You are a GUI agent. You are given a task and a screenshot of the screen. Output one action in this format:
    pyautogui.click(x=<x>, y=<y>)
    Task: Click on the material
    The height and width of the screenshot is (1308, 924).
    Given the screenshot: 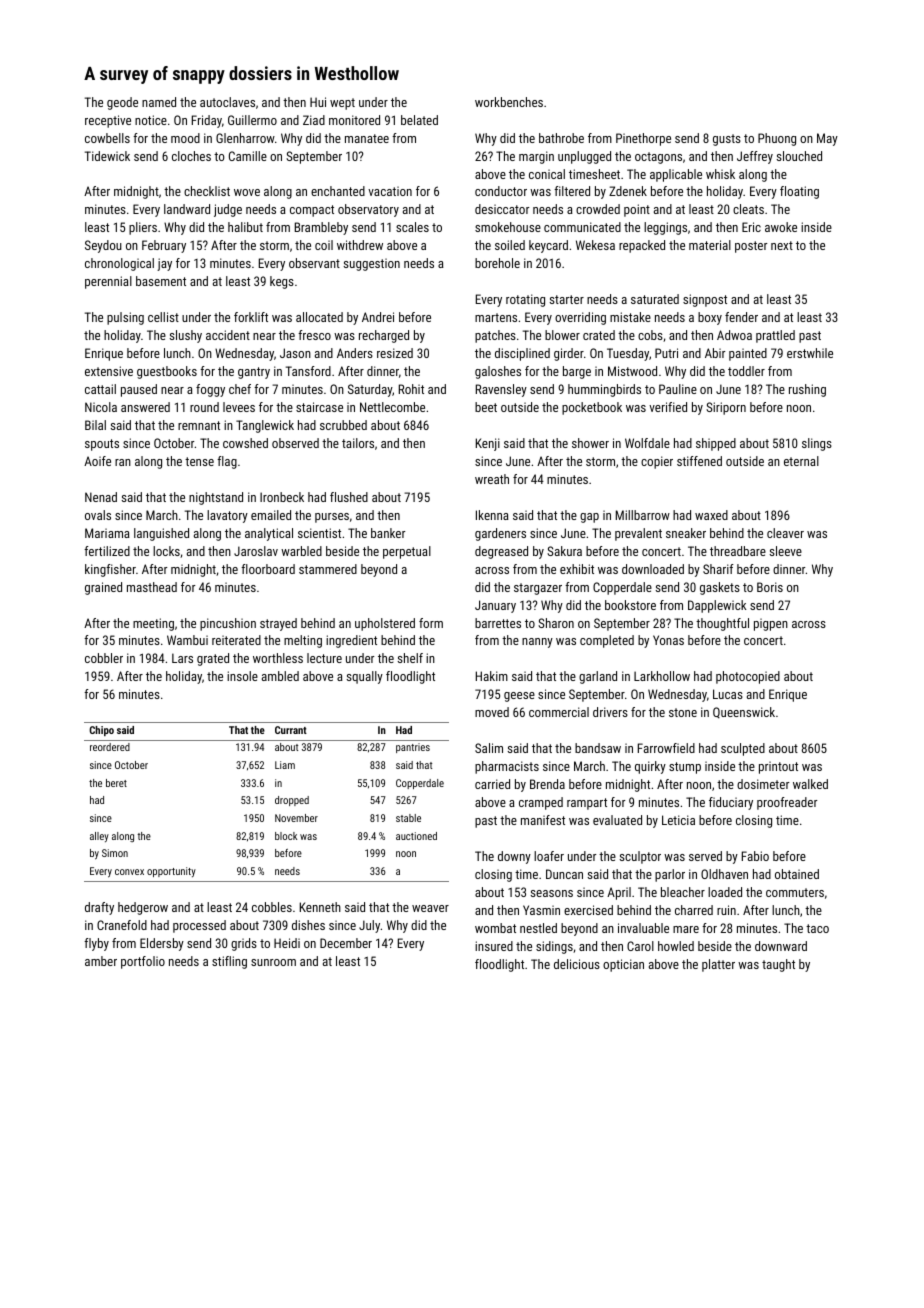 What is the action you would take?
    pyautogui.click(x=710, y=245)
